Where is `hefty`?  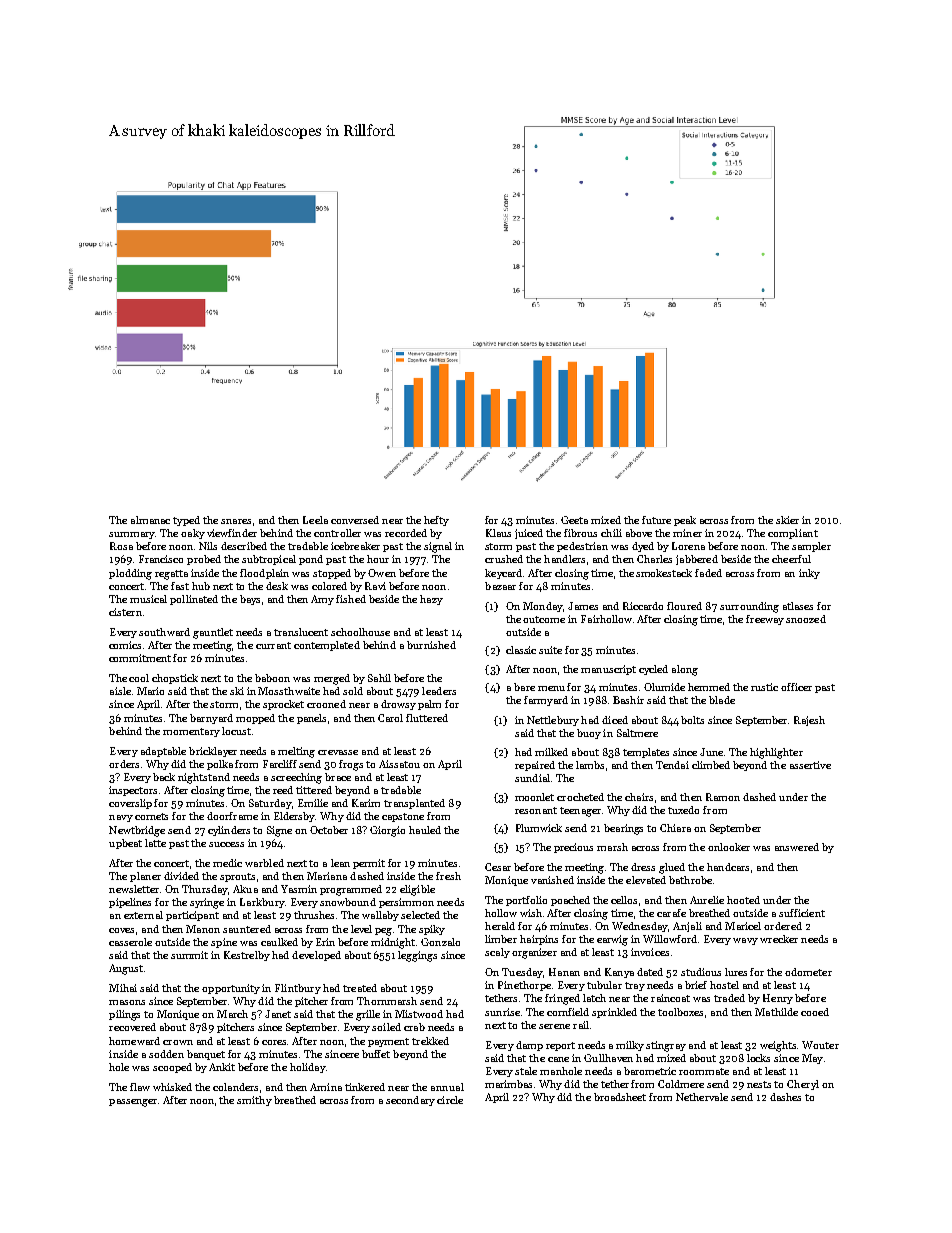 hefty is located at coordinates (436, 521).
